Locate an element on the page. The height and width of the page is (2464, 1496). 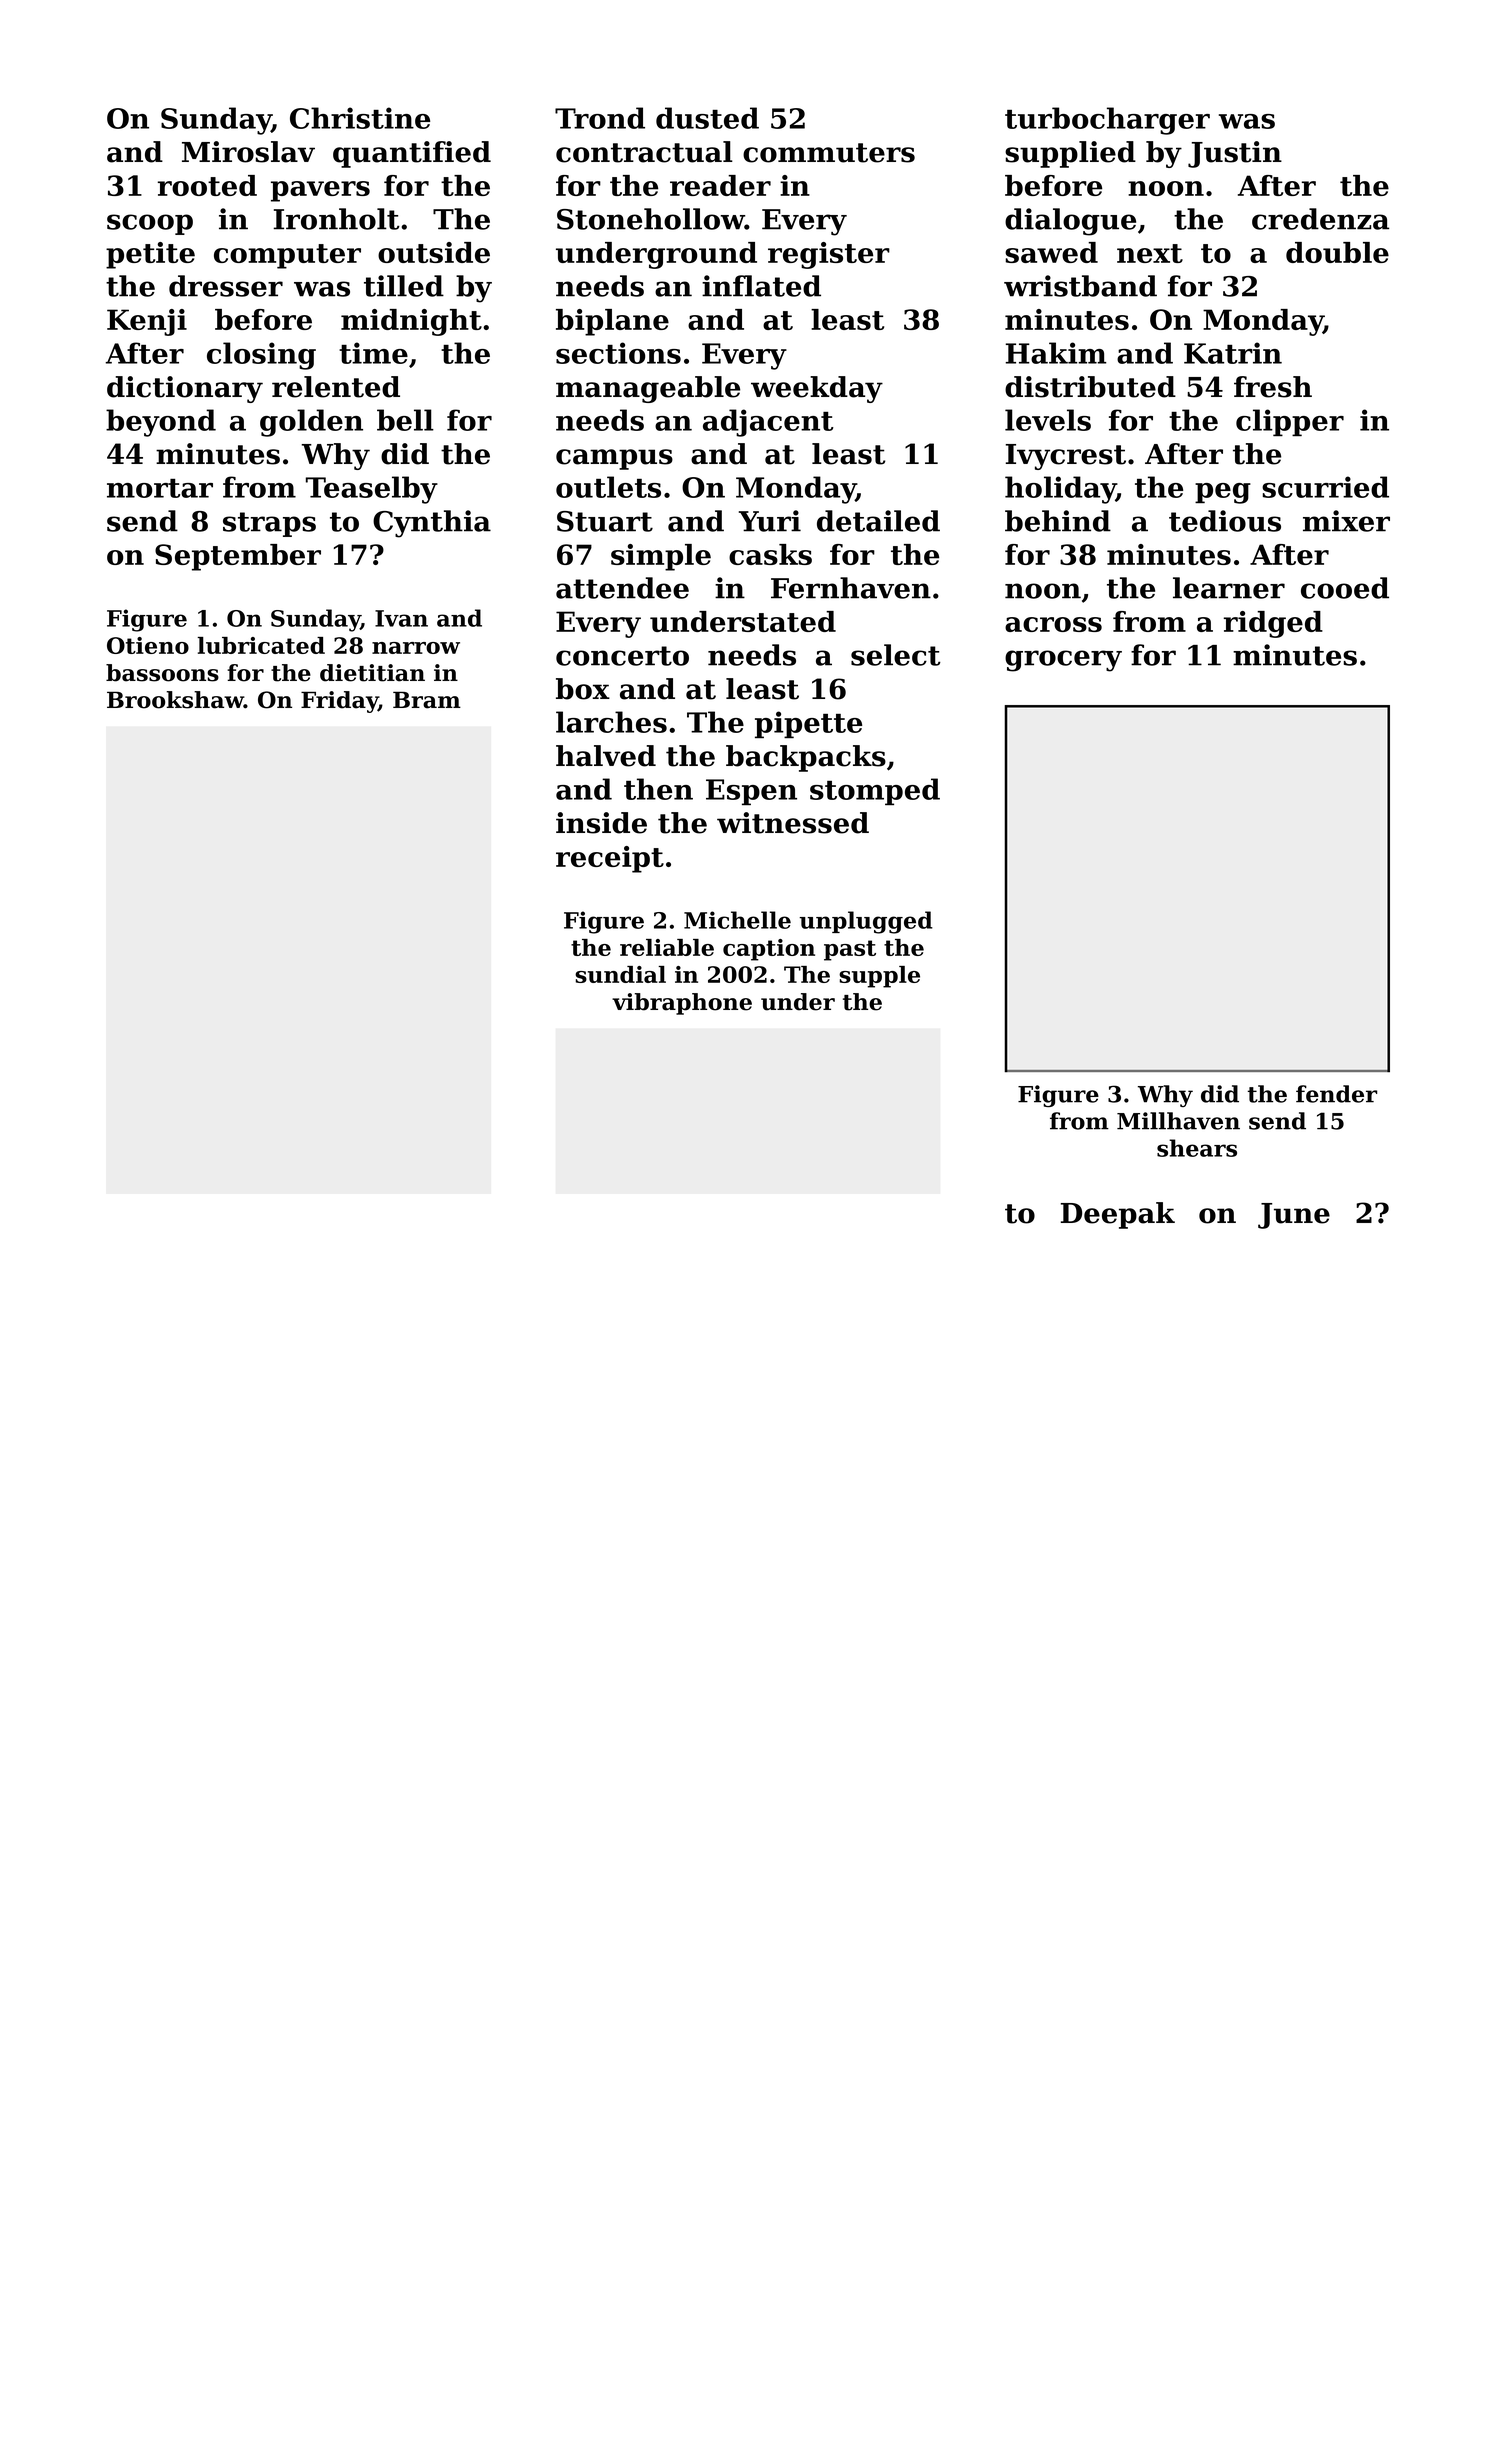
September is located at coordinates (238, 557).
